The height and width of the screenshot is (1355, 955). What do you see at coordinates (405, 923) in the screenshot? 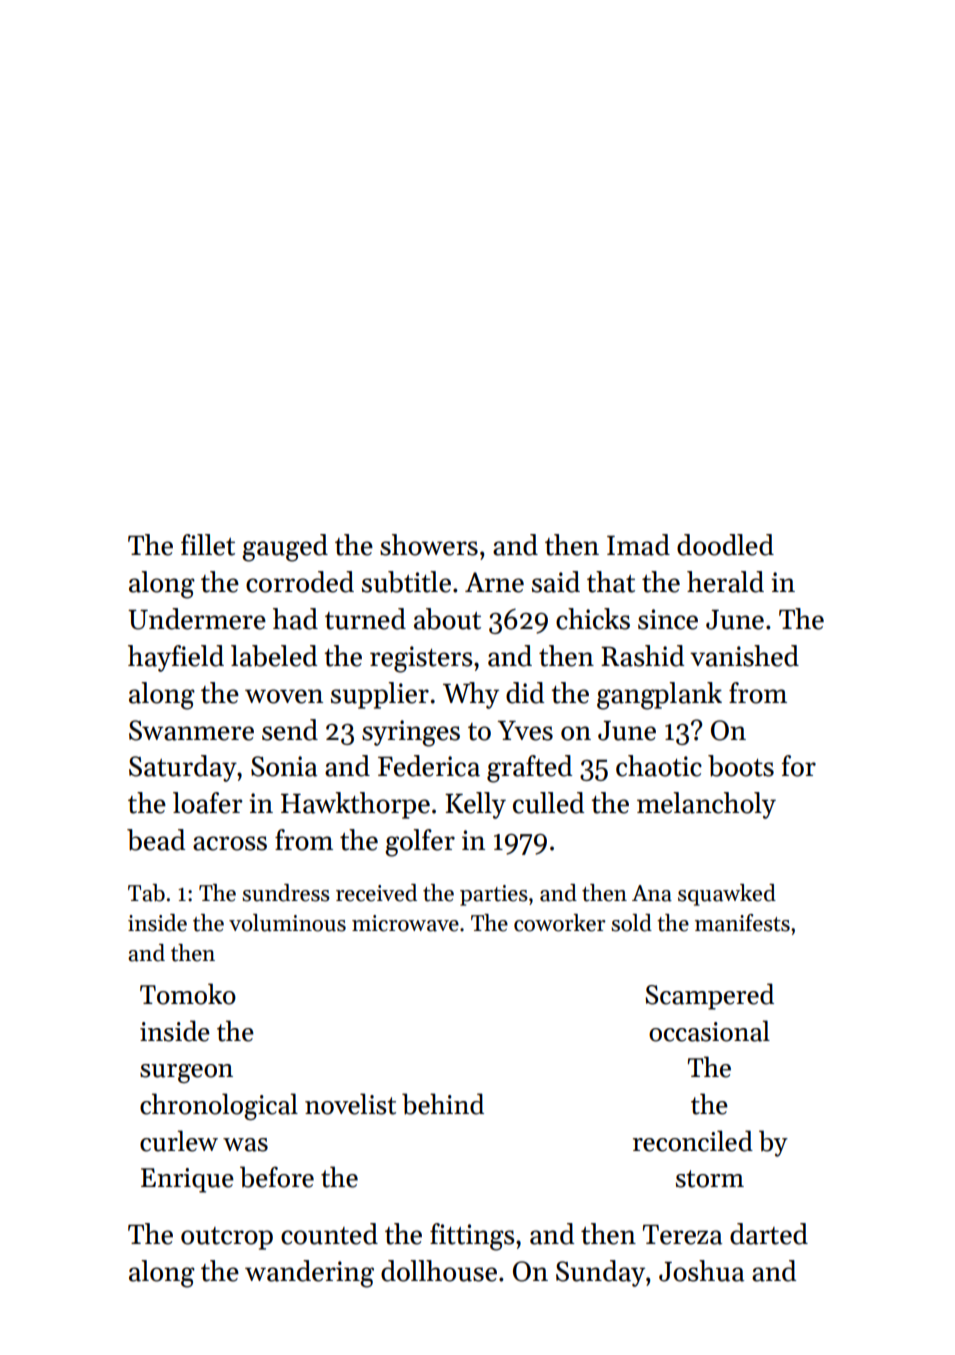
I see `microwave` at bounding box center [405, 923].
